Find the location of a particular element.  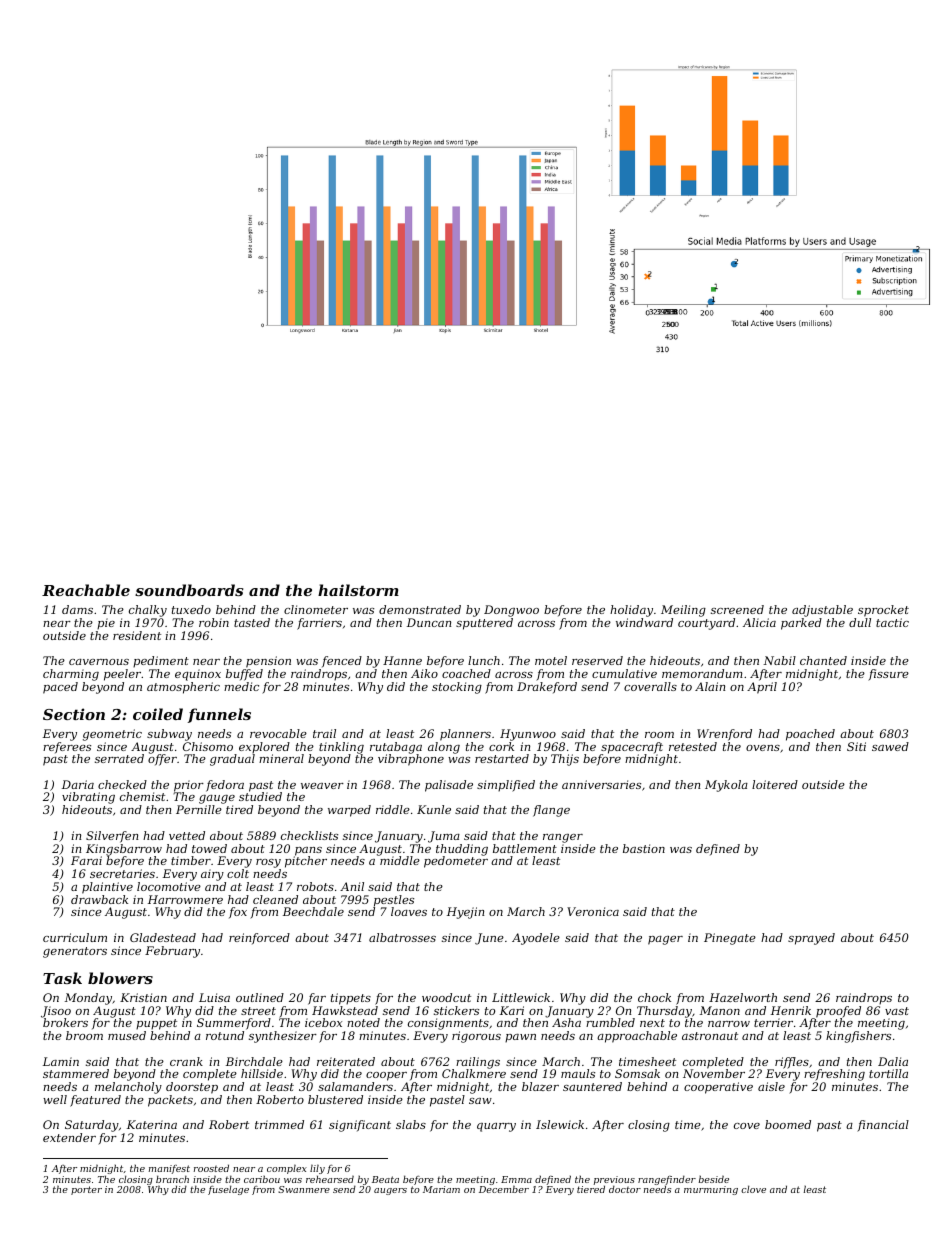

hailstorm is located at coordinates (358, 590).
